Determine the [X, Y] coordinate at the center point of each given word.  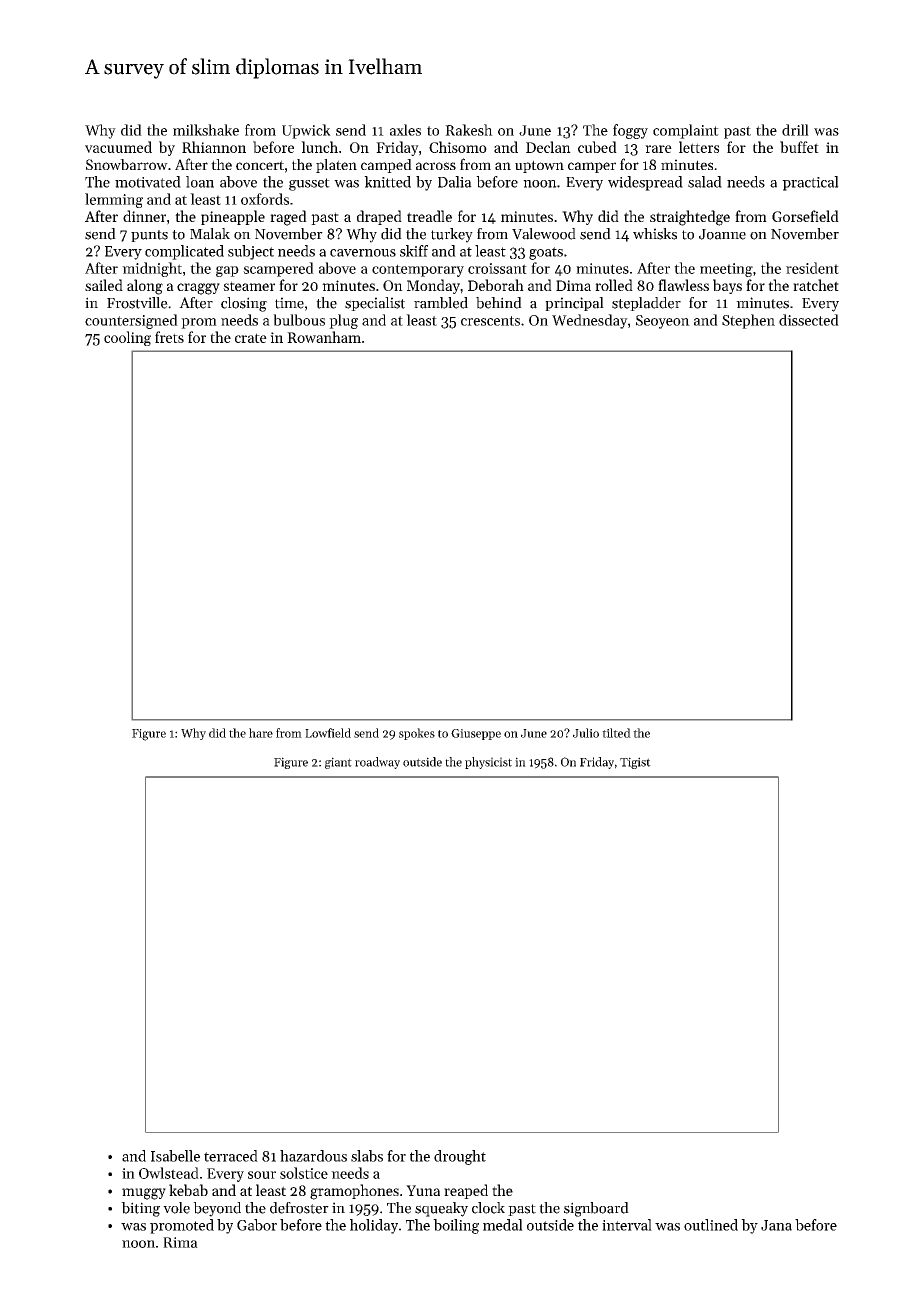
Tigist [635, 763]
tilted [616, 733]
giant [338, 763]
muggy [144, 1194]
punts [149, 236]
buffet [799, 147]
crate [251, 338]
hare [261, 733]
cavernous [363, 253]
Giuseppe [476, 734]
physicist [488, 763]
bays [727, 286]
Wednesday [590, 321]
